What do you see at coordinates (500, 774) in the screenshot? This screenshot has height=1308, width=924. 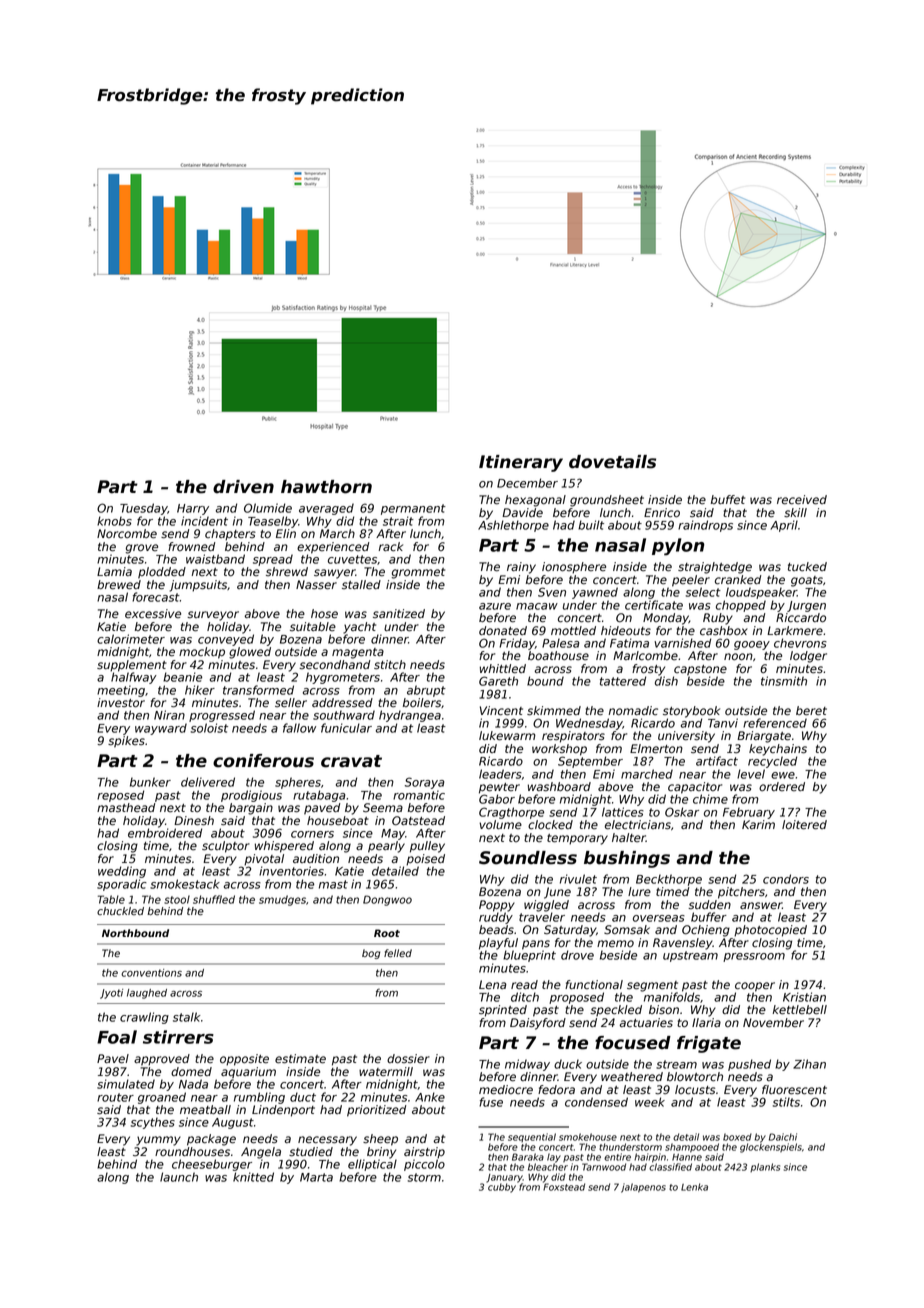 I see `leaders` at bounding box center [500, 774].
